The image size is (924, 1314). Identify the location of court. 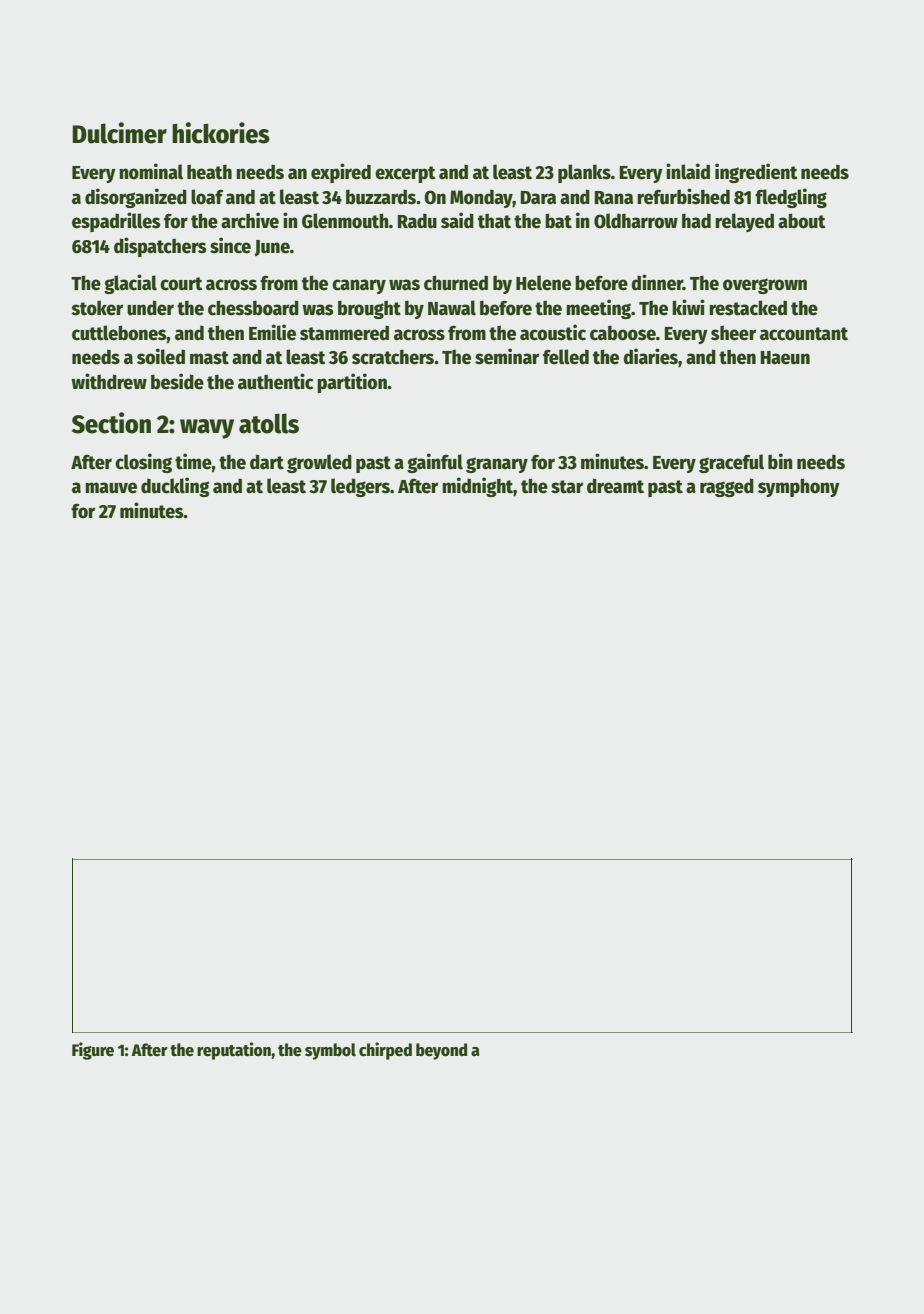
(181, 284).
